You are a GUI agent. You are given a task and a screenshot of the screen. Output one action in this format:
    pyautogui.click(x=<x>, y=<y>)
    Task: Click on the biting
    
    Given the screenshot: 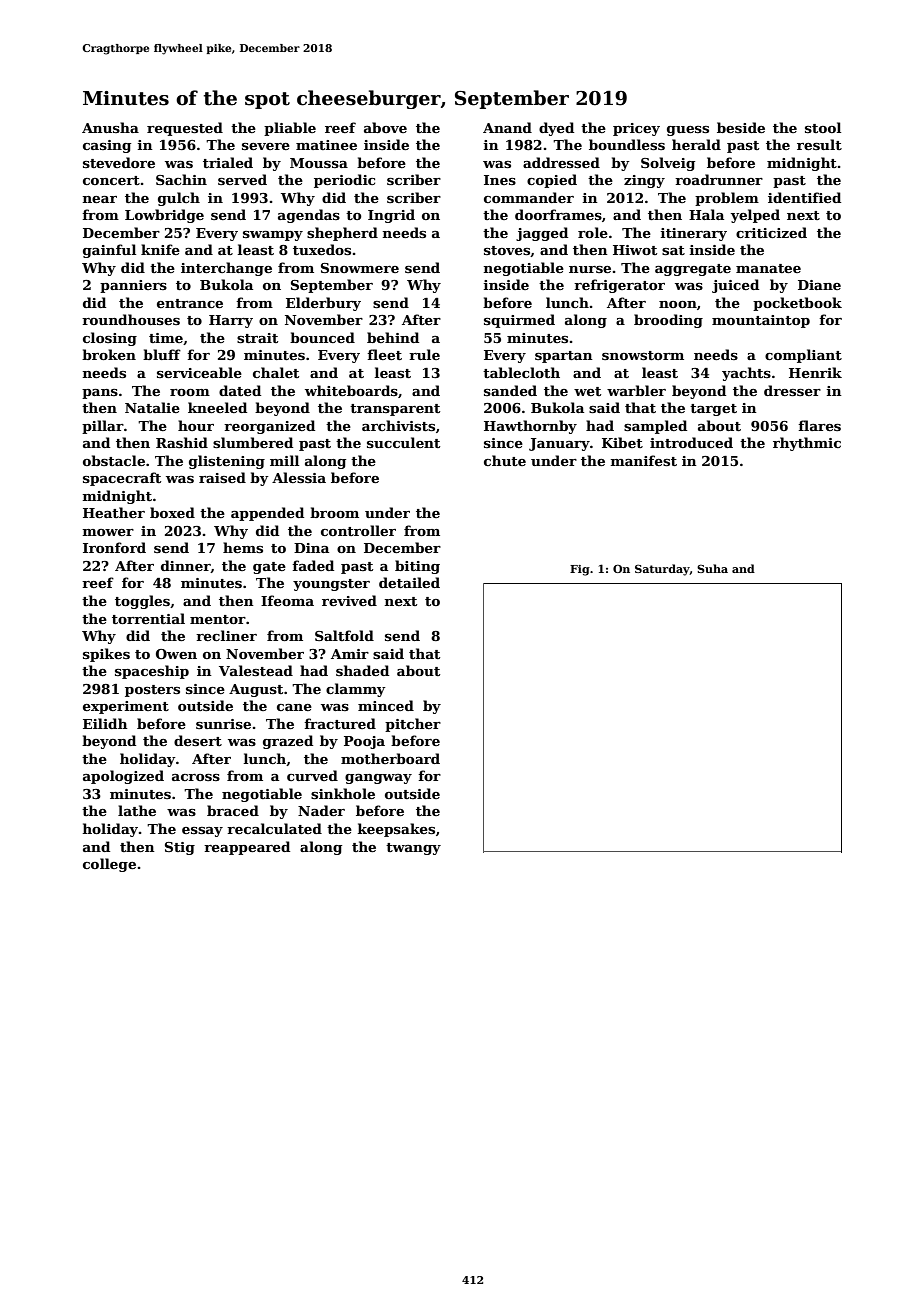 What is the action you would take?
    pyautogui.click(x=417, y=567)
